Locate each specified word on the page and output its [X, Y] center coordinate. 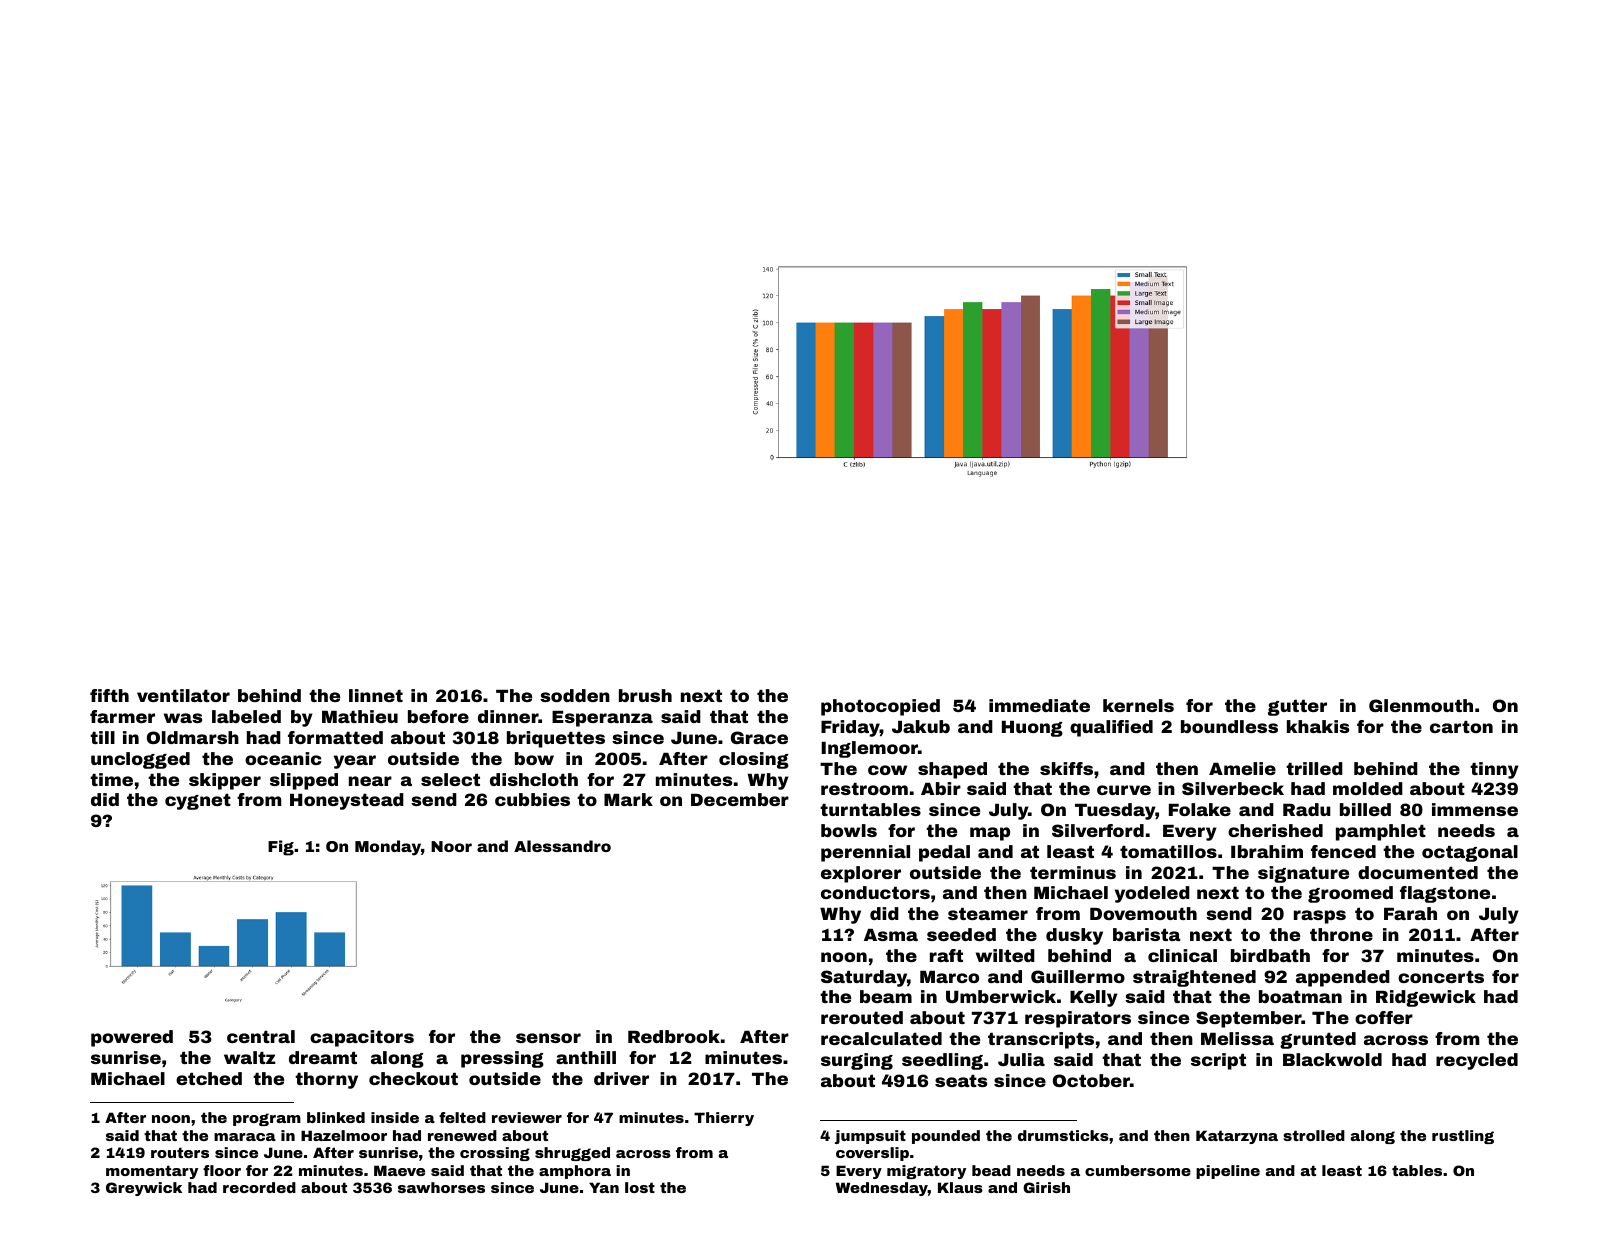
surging [857, 1061]
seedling [942, 1061]
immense [1475, 809]
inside [395, 1117]
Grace [759, 737]
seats [961, 1081]
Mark [628, 799]
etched [209, 1078]
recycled [1477, 1061]
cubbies [532, 799]
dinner [508, 716]
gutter [1297, 708]
